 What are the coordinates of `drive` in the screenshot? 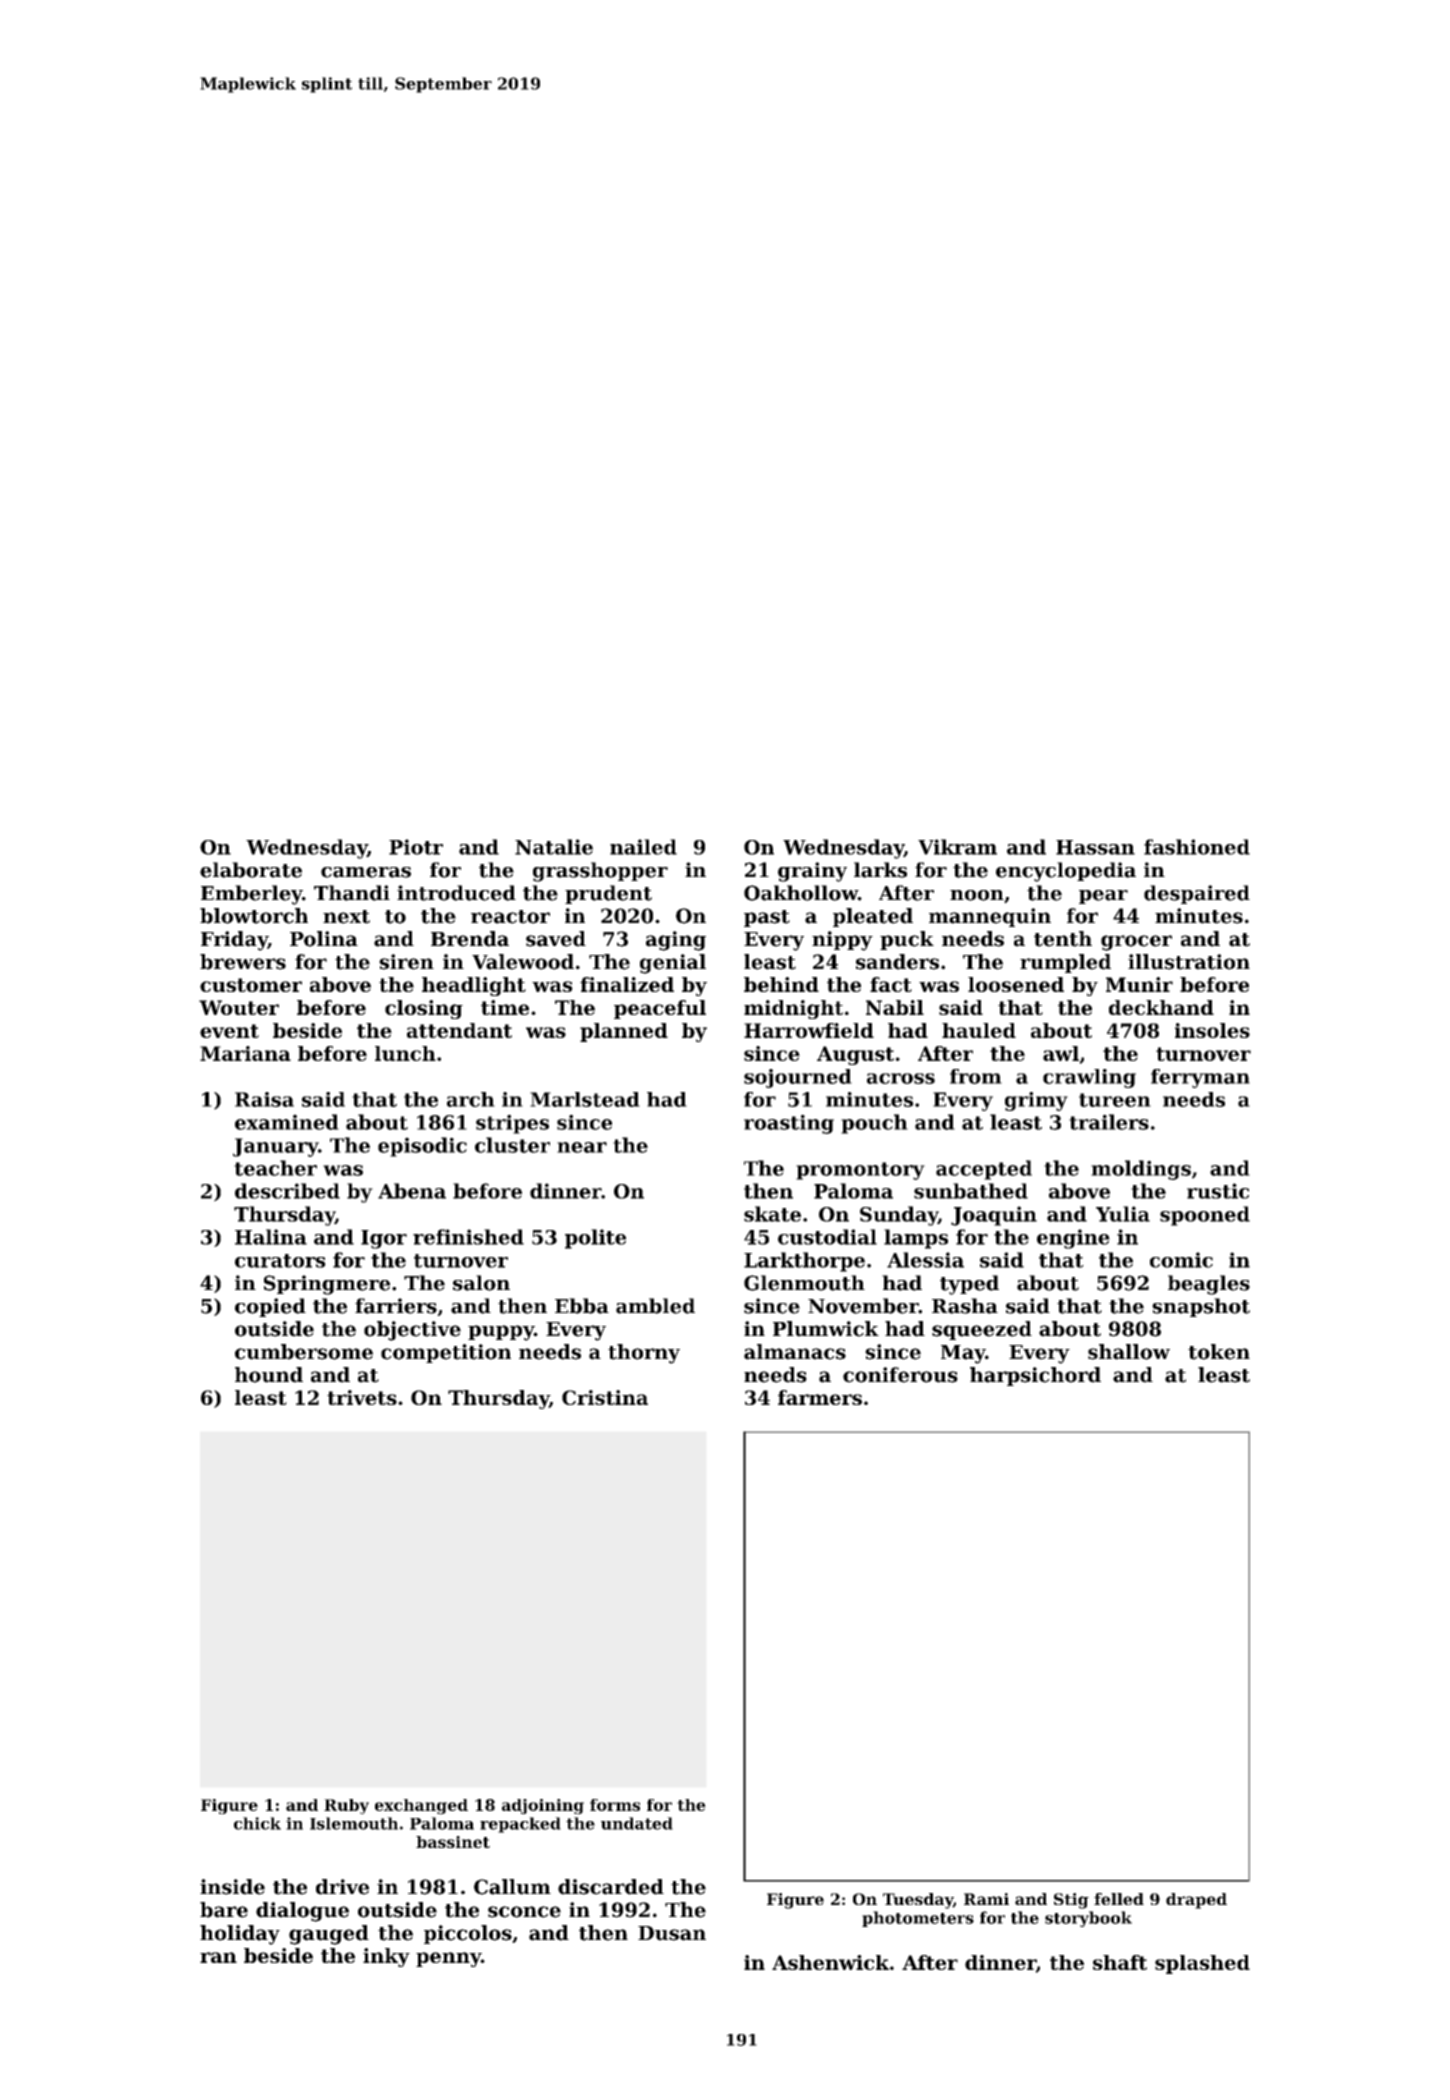 It's located at (342, 1887).
